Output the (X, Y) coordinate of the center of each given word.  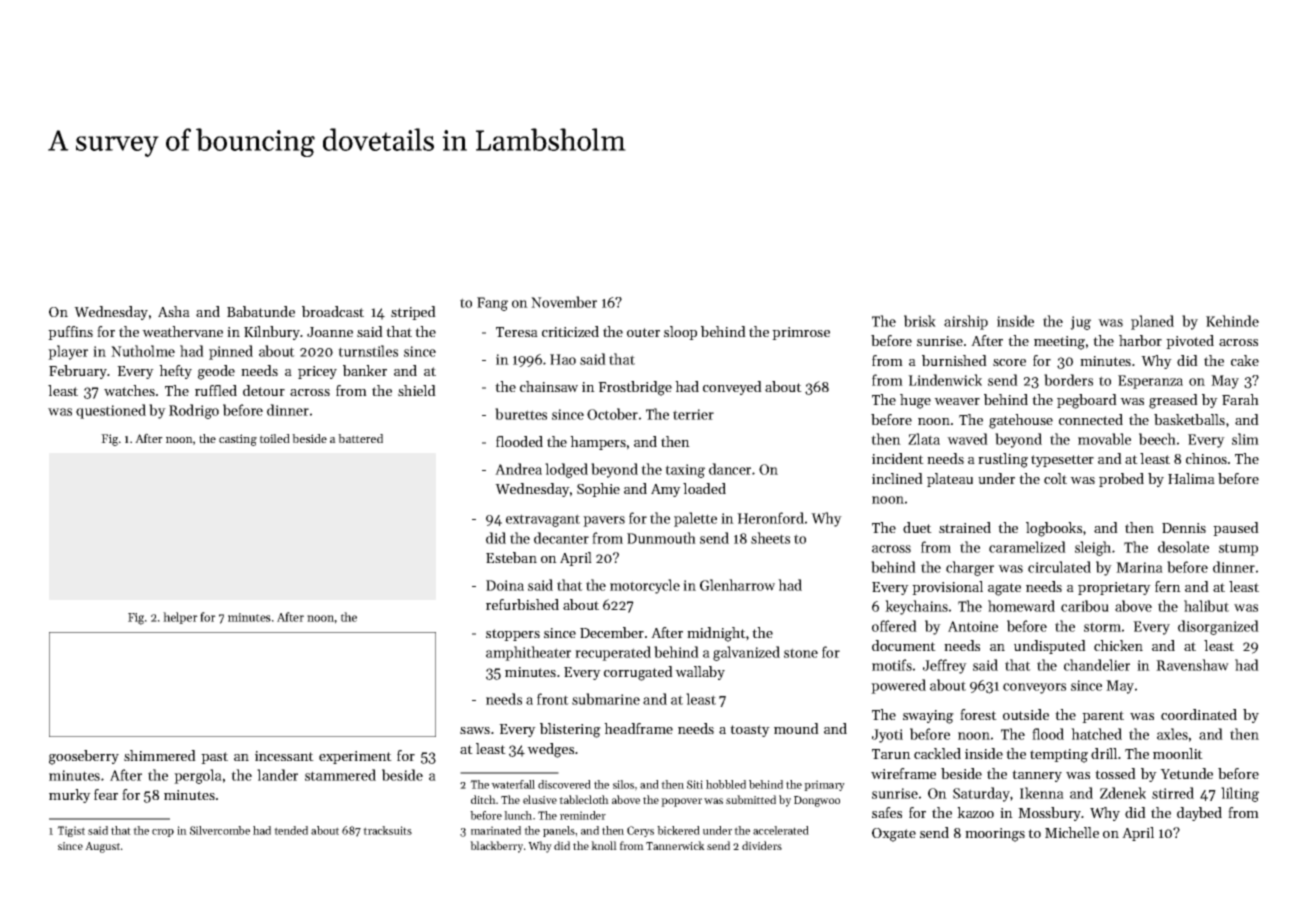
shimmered (160, 755)
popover (681, 802)
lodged (566, 470)
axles (1172, 734)
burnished (954, 360)
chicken (1118, 645)
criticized (570, 331)
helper (180, 618)
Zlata (924, 439)
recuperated (613, 653)
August (102, 847)
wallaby (700, 673)
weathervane (182, 331)
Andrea (518, 469)
